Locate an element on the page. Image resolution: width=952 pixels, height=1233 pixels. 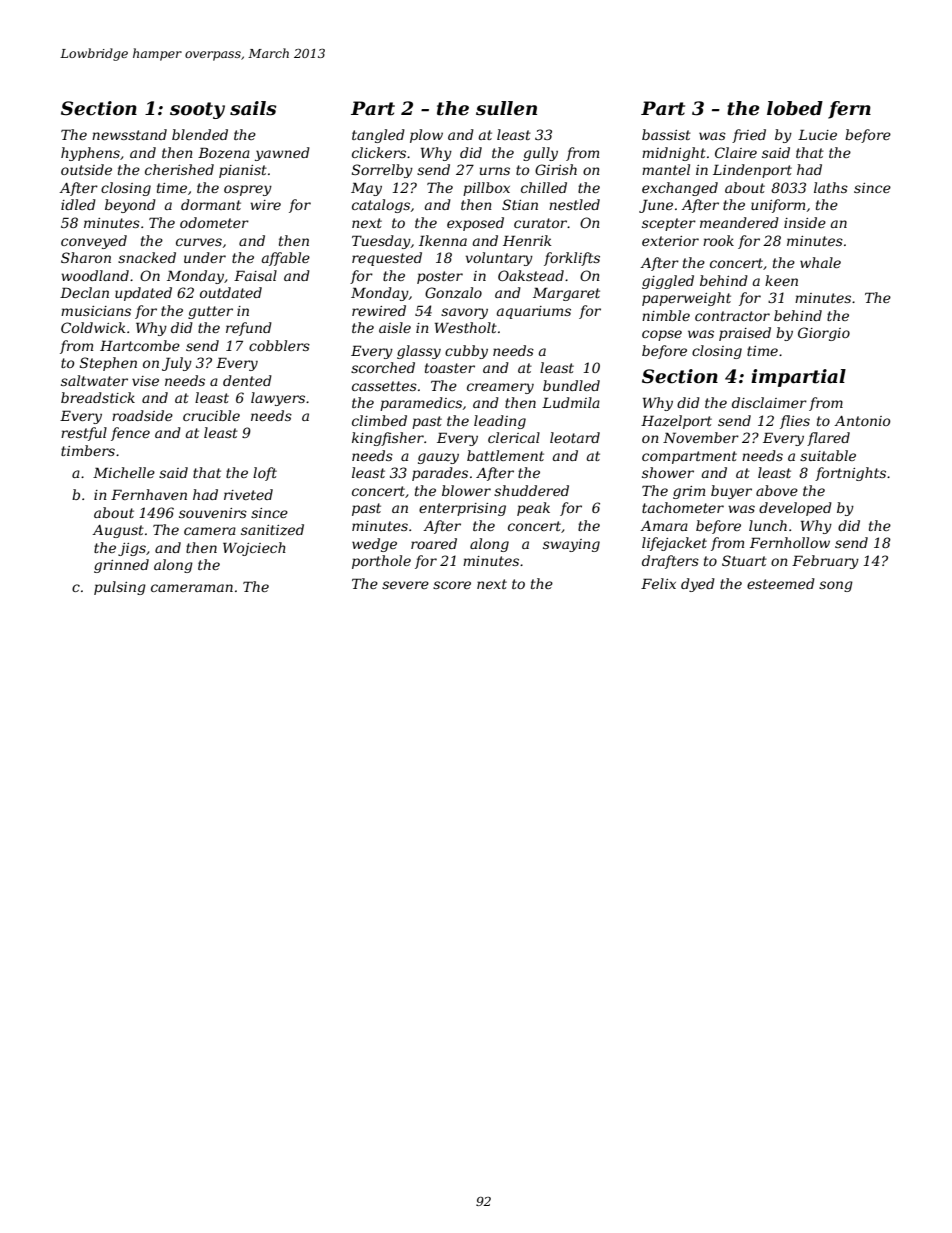
disclaimer is located at coordinates (769, 402).
